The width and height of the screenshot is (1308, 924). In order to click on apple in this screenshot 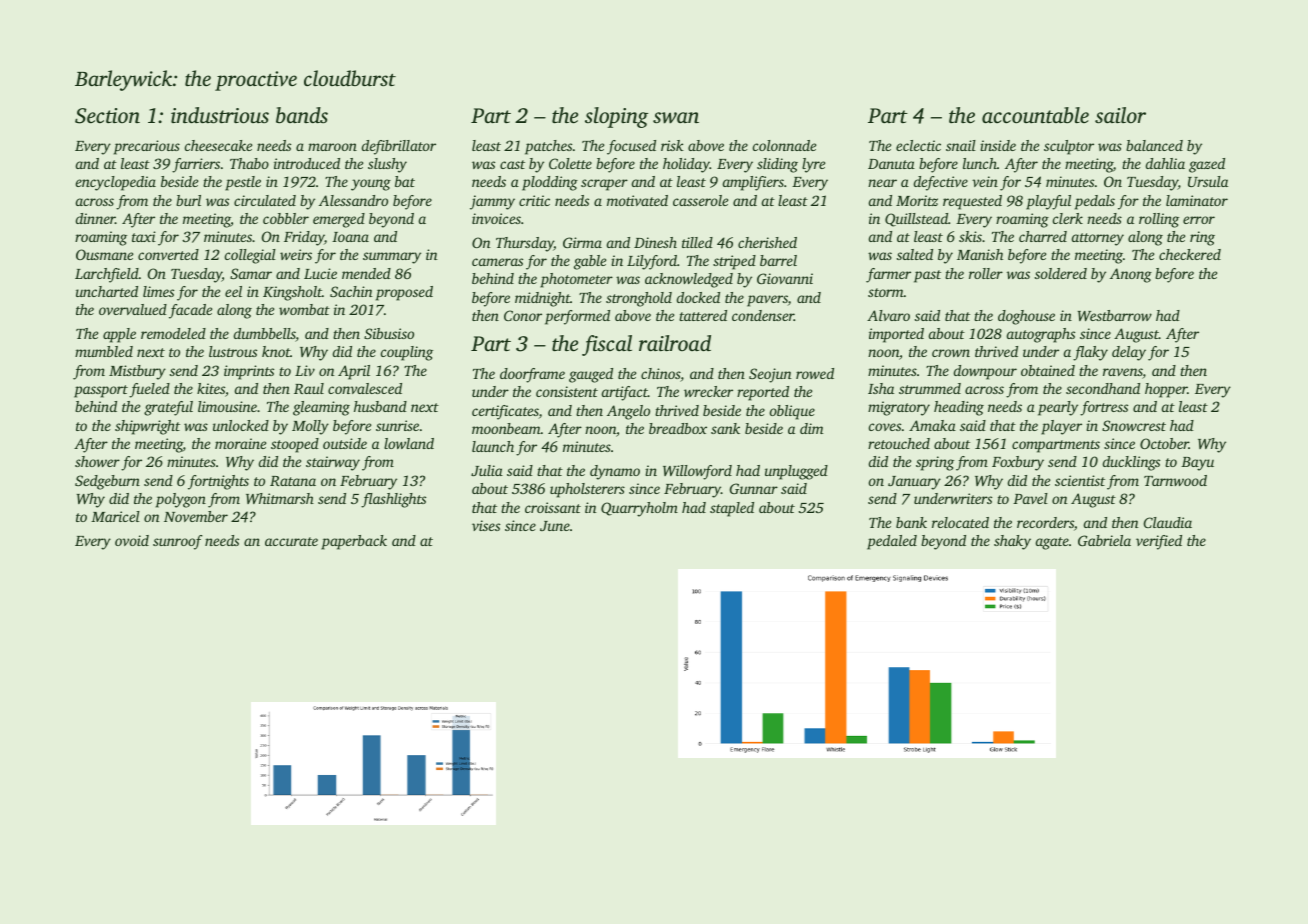, I will do `click(119, 335)`.
